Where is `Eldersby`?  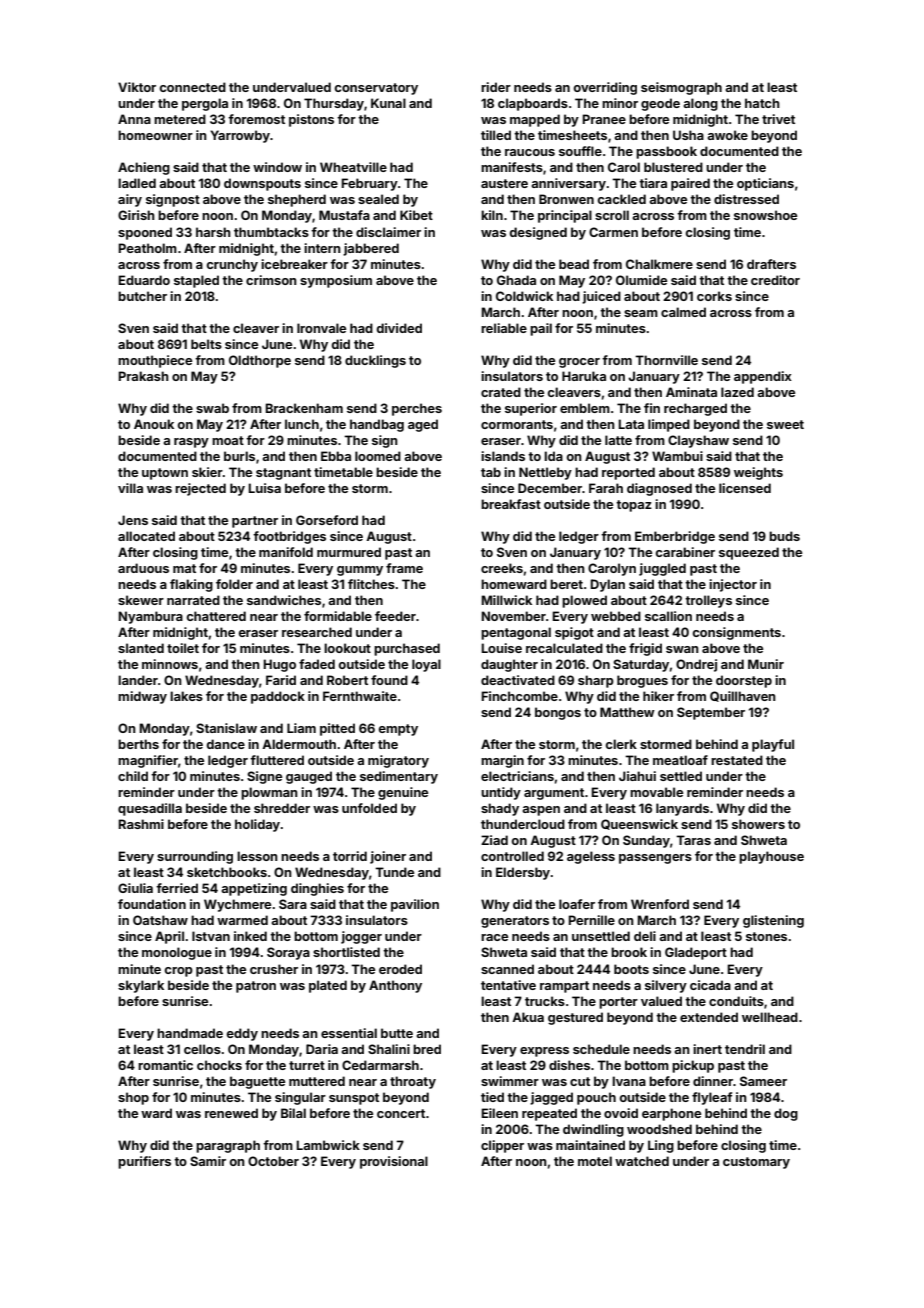
Eldersby is located at coordinates (523, 873).
